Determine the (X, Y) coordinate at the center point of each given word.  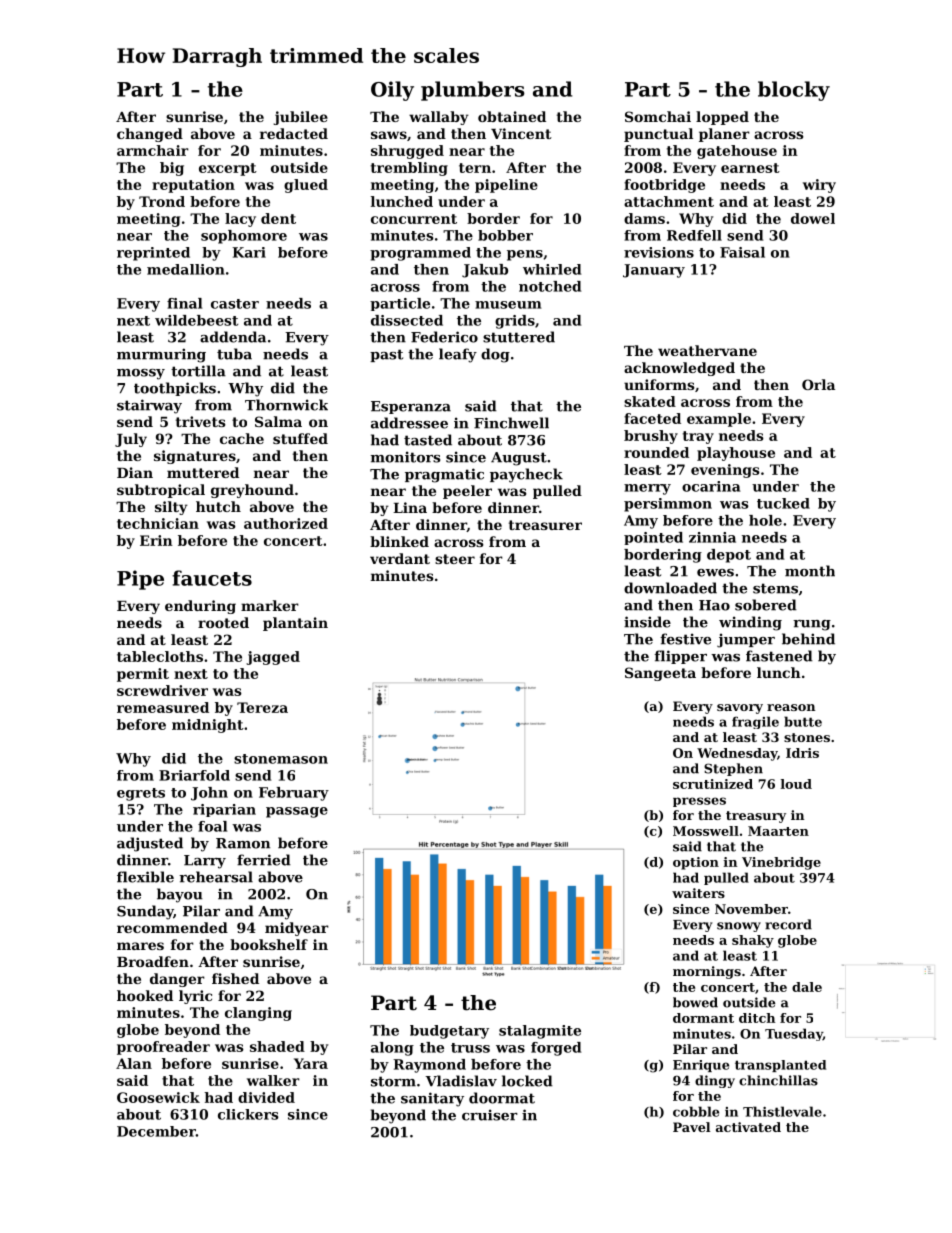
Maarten (778, 831)
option (696, 863)
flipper (681, 657)
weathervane (707, 350)
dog (495, 355)
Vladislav (461, 1081)
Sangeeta (660, 674)
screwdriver (162, 690)
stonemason (281, 759)
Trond (162, 201)
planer (724, 135)
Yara (311, 1063)
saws (389, 135)
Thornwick (286, 405)
